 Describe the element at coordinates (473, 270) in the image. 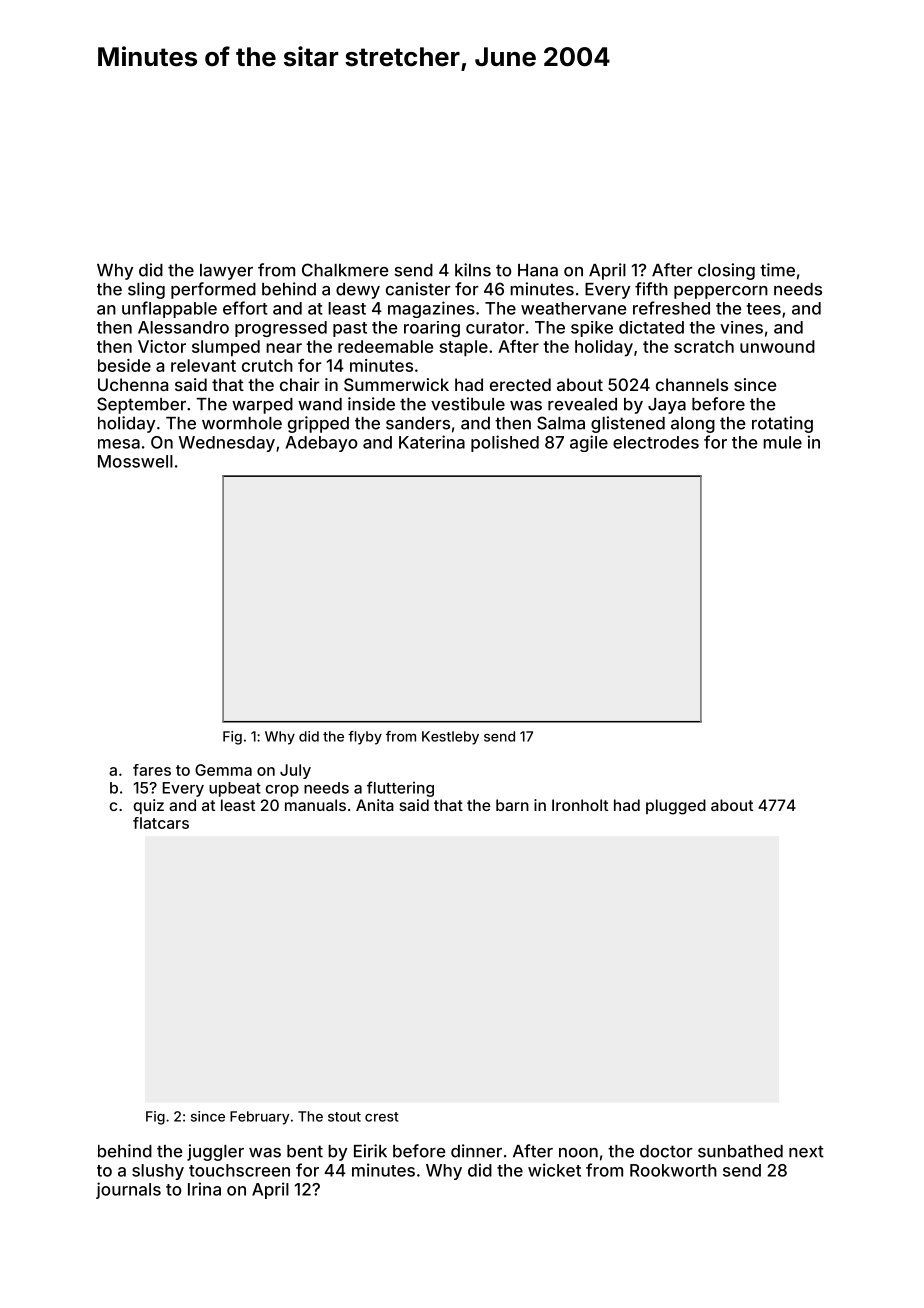

I see `kilns` at that location.
